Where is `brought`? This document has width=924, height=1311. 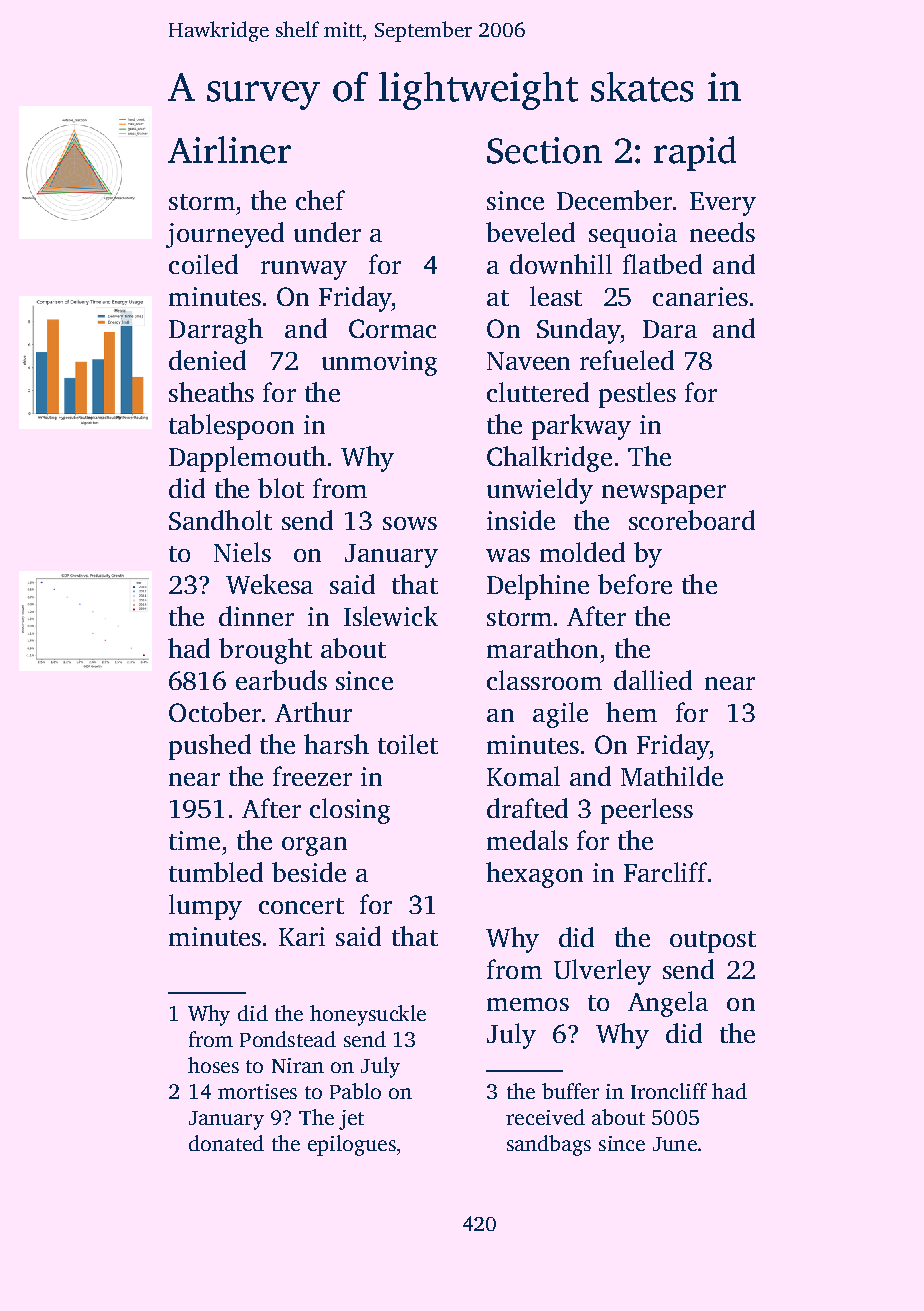 brought is located at coordinates (265, 651).
